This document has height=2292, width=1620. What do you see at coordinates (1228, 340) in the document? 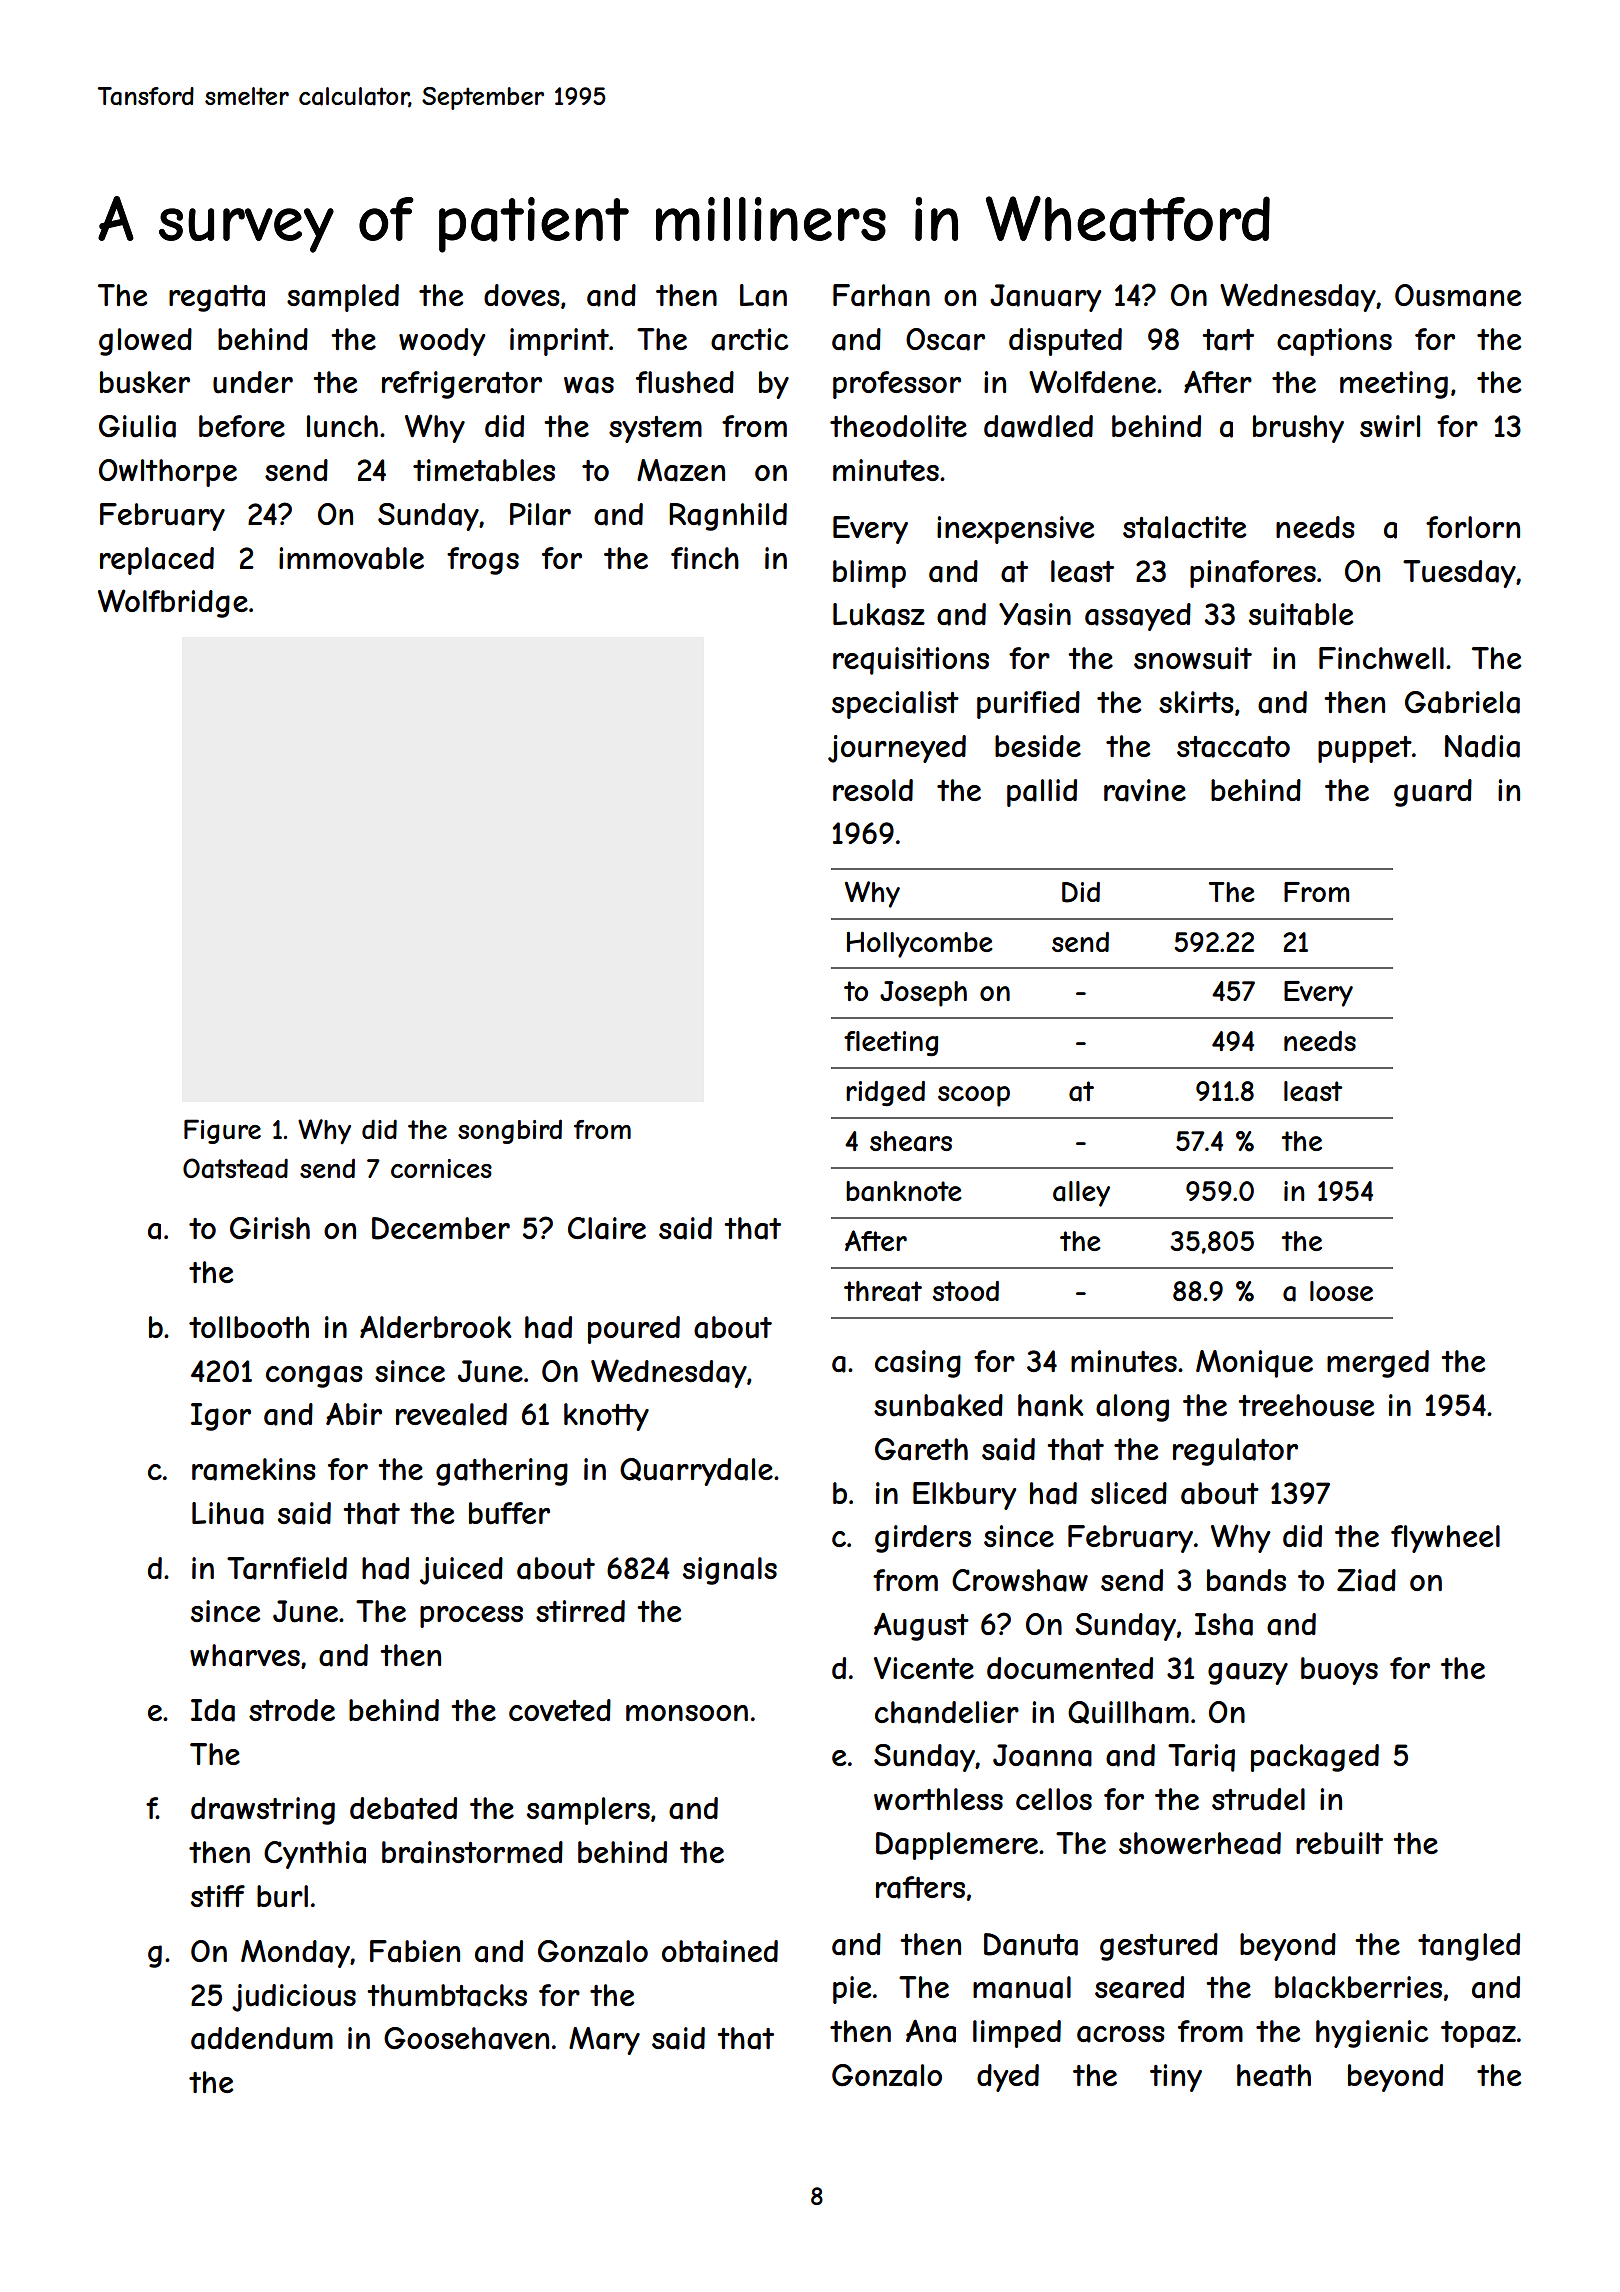
I see `tart` at bounding box center [1228, 340].
